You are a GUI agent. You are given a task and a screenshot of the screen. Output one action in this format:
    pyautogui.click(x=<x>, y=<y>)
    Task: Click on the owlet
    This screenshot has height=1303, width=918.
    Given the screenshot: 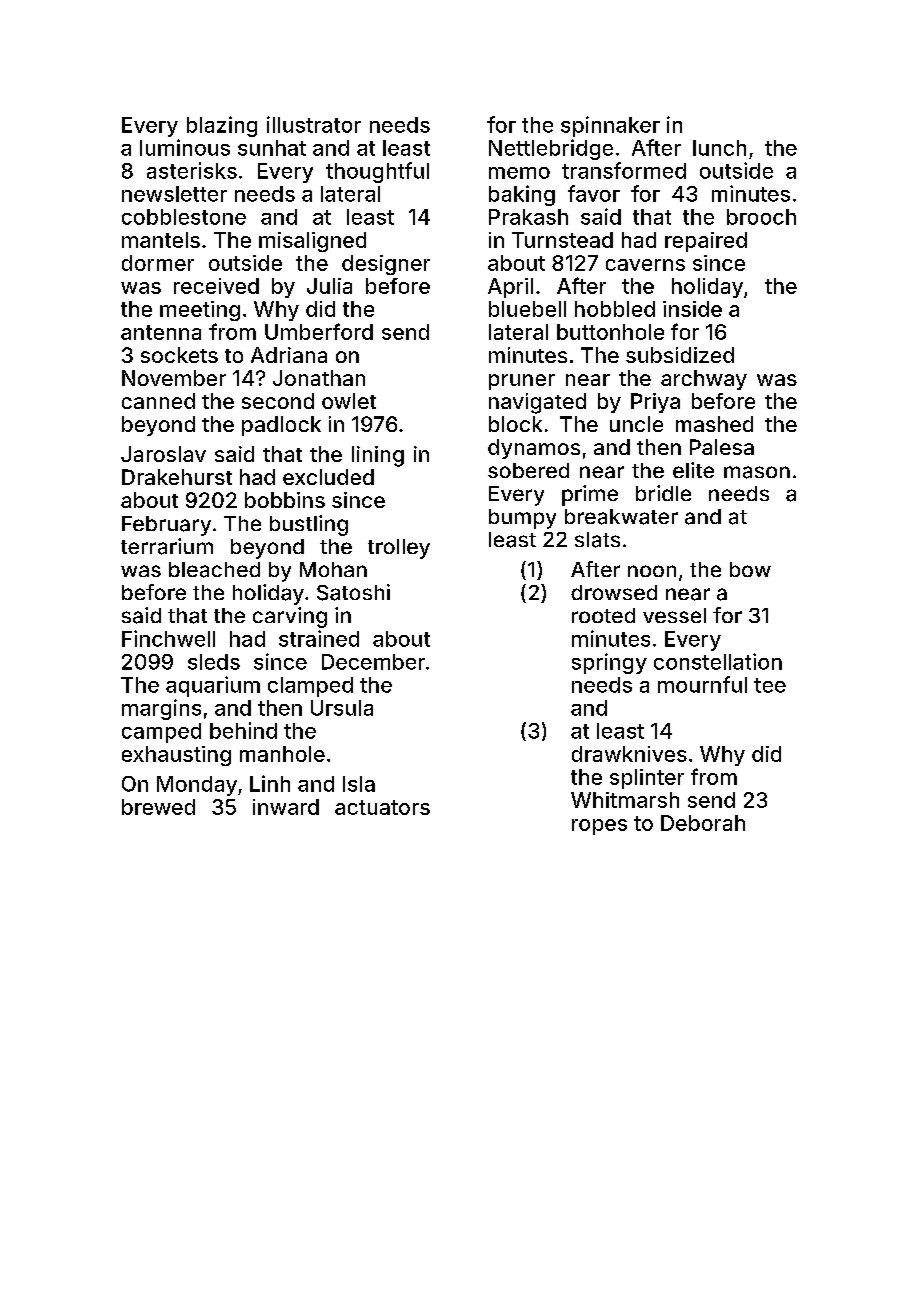 What is the action you would take?
    pyautogui.click(x=349, y=401)
